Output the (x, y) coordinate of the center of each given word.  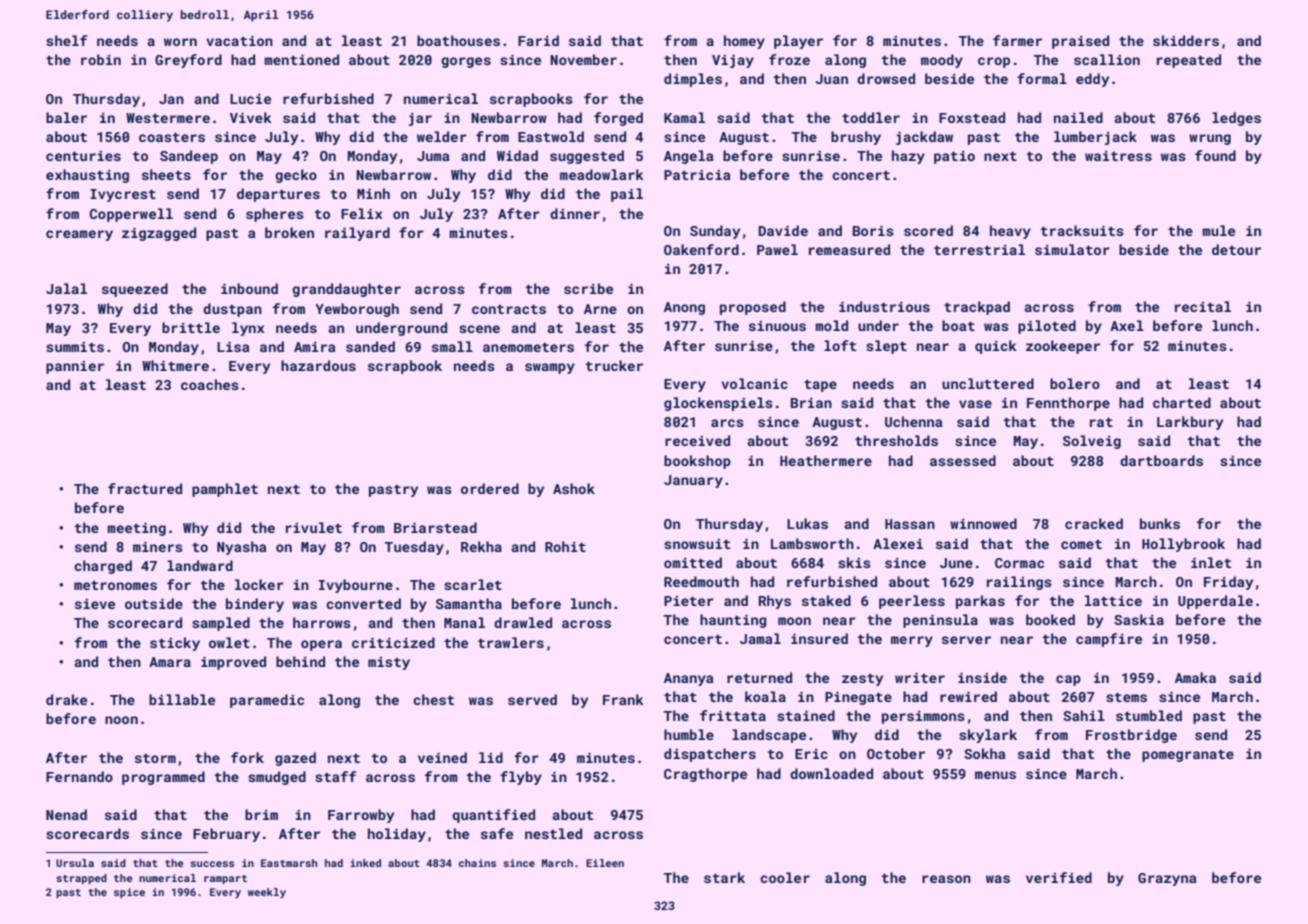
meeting (136, 529)
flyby (521, 778)
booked (1050, 619)
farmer (1017, 40)
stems (1126, 697)
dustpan (232, 310)
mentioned (301, 59)
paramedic (267, 701)
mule (1218, 230)
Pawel (777, 249)
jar (420, 119)
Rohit (565, 546)
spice (129, 893)
